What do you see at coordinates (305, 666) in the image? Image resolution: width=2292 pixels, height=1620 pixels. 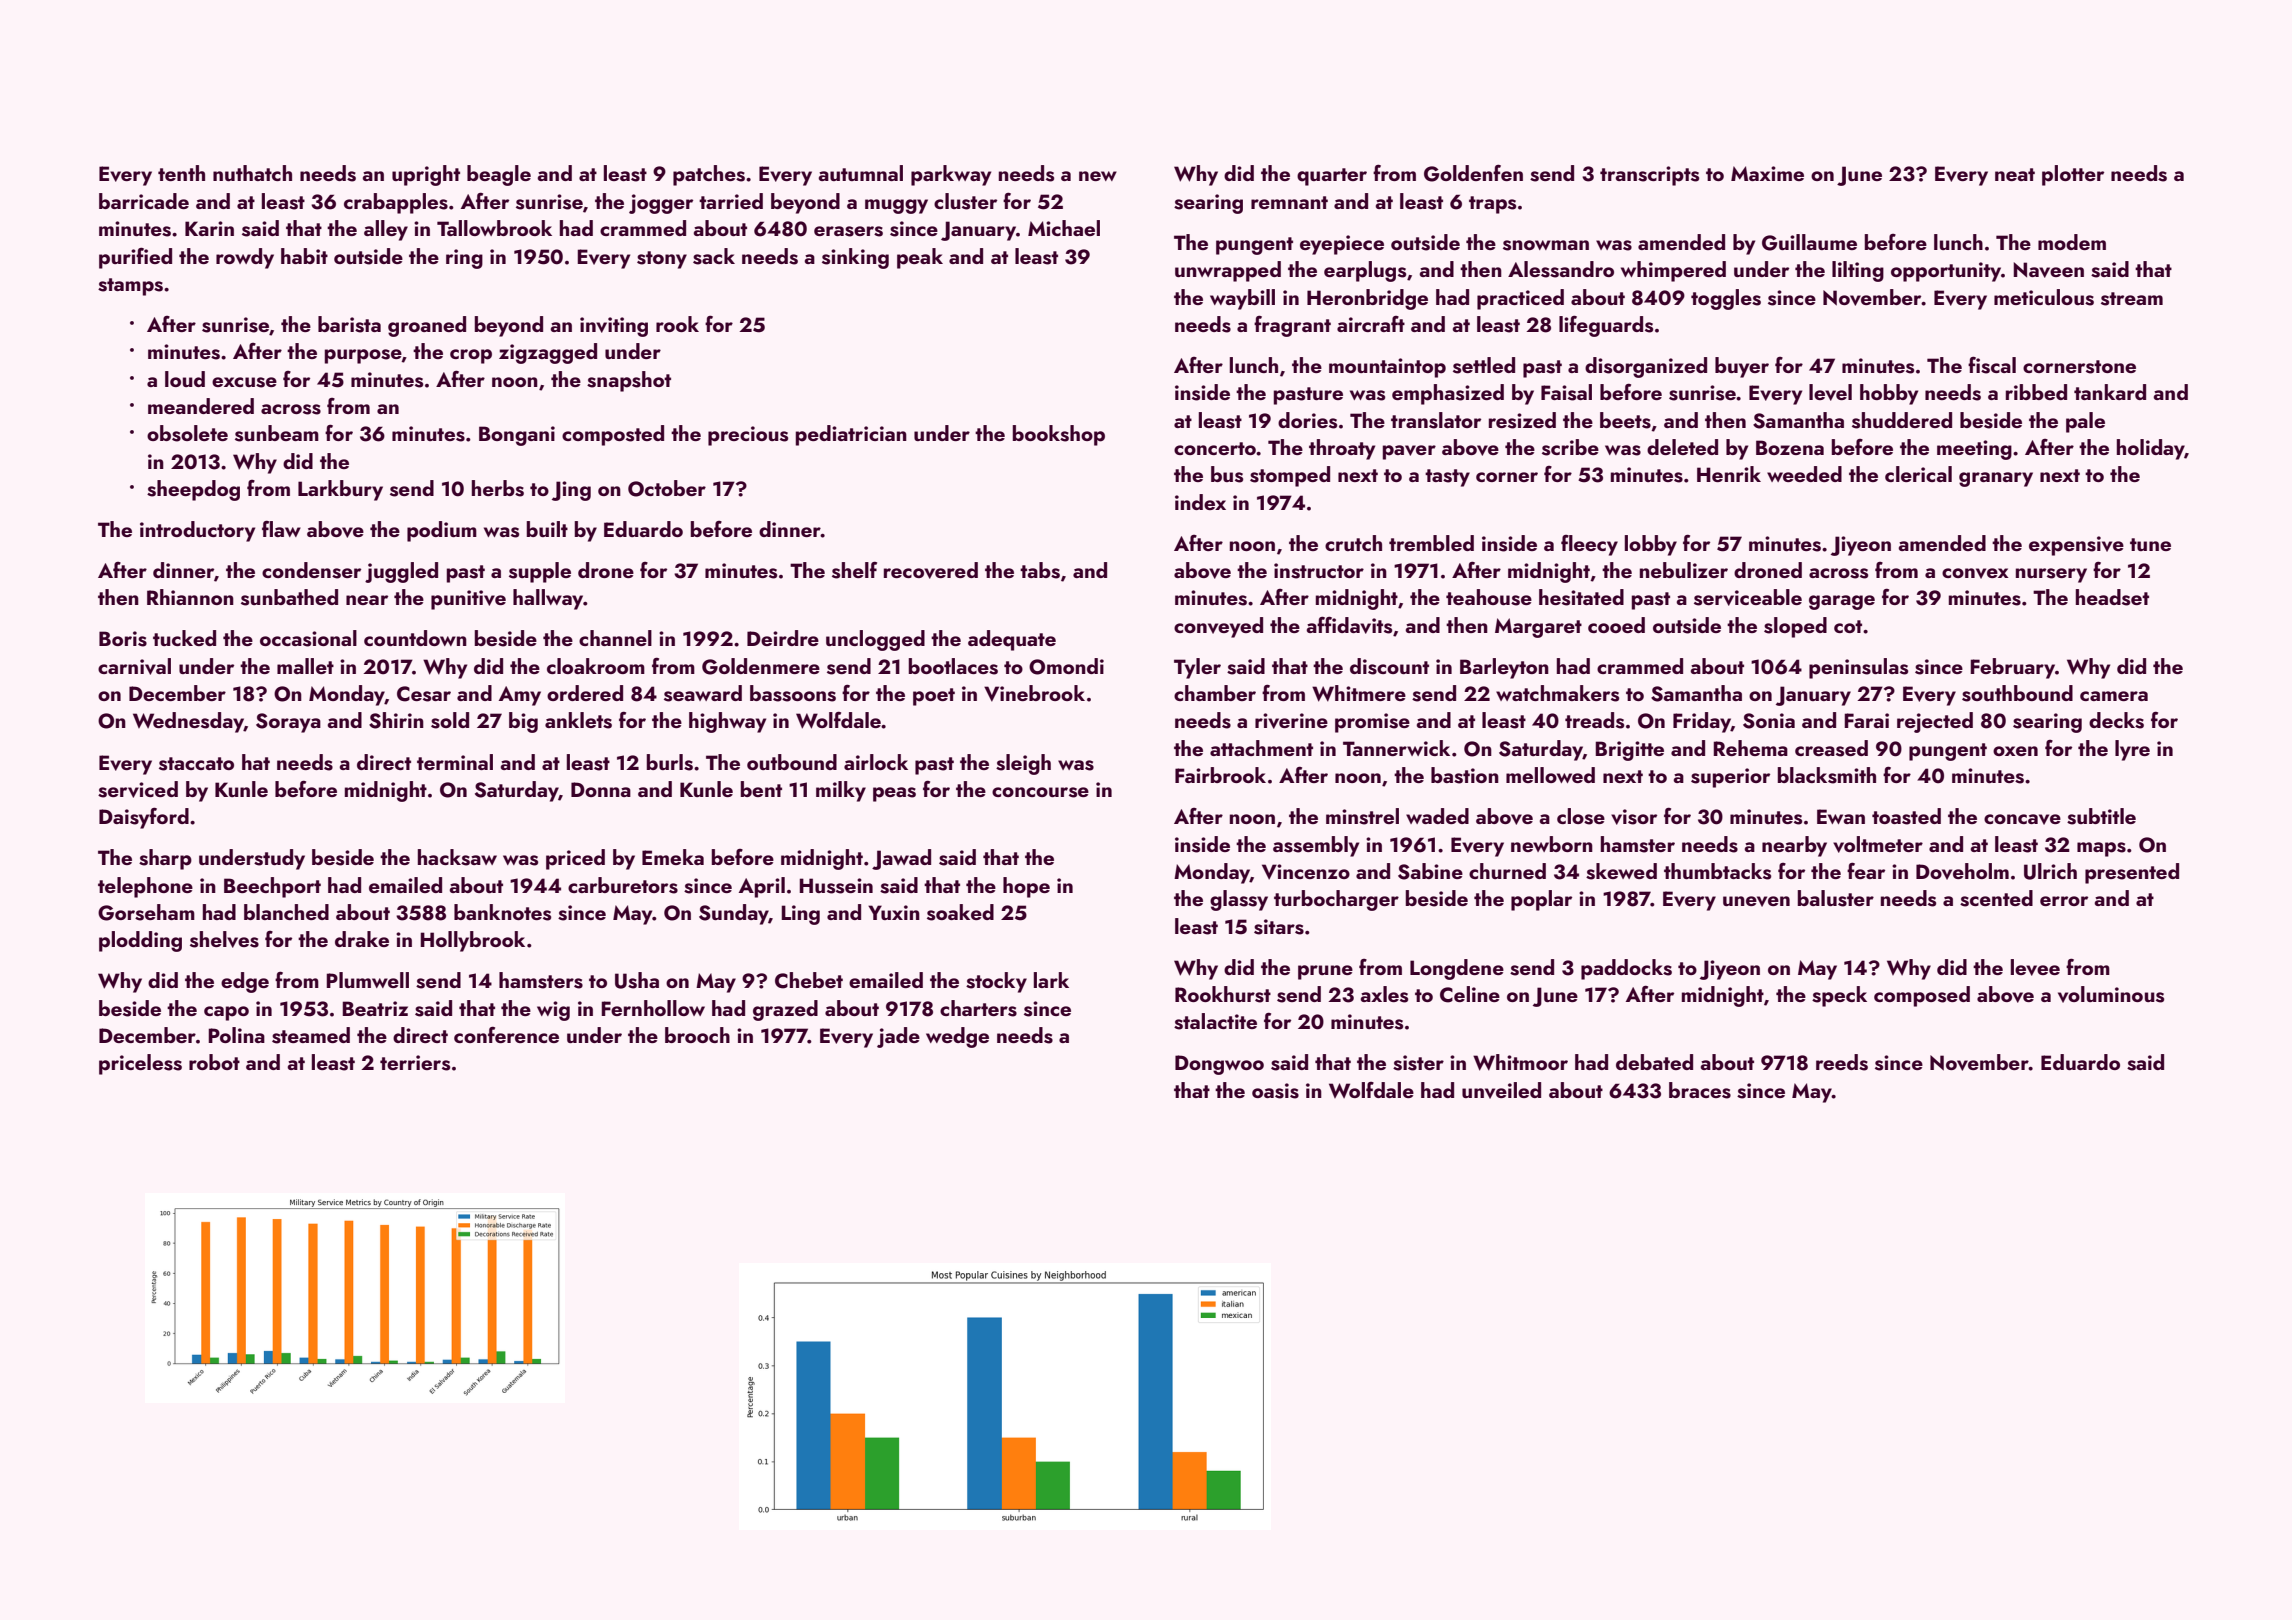 I see `mallet` at bounding box center [305, 666].
